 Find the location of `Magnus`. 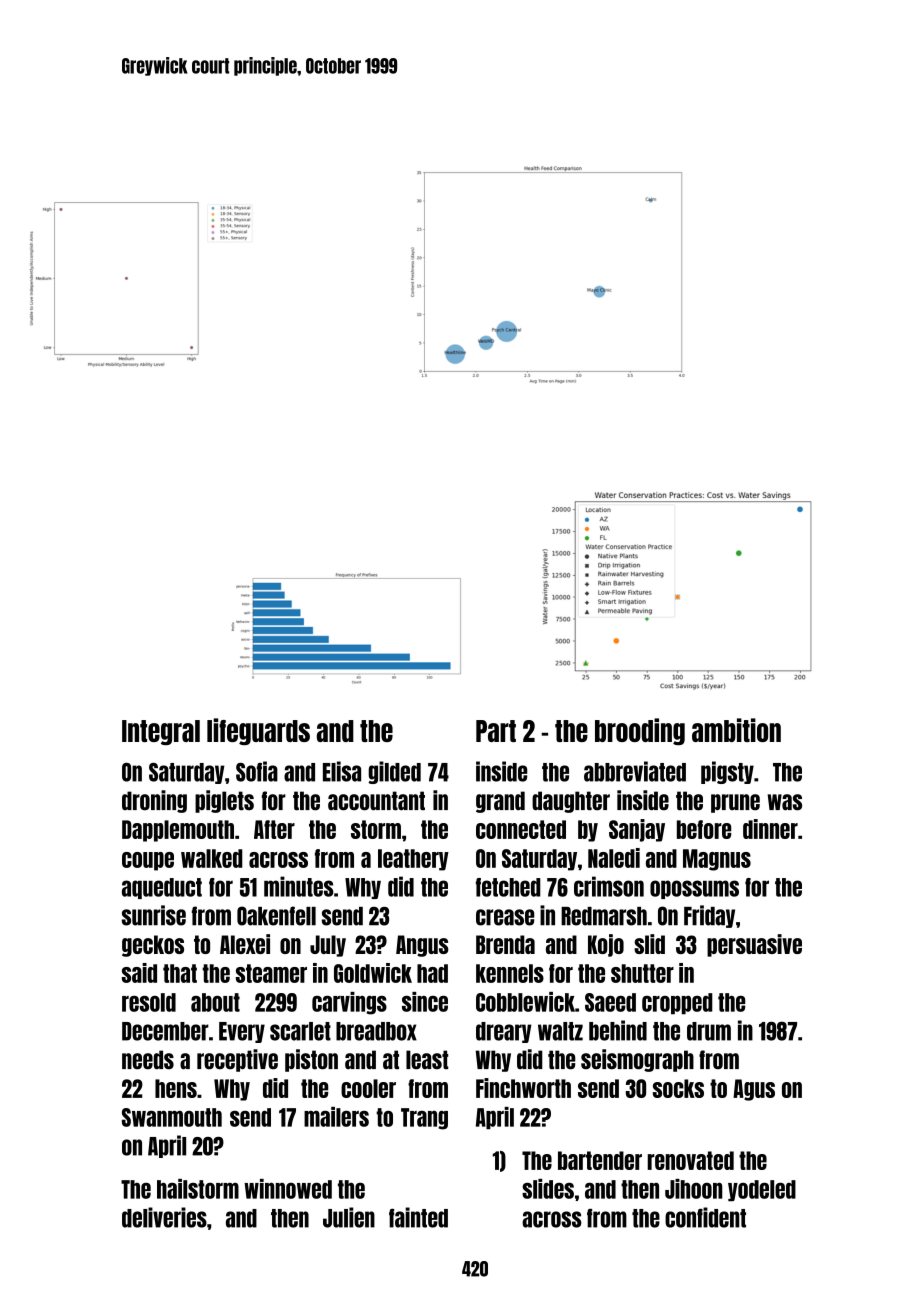

Magnus is located at coordinates (717, 860).
